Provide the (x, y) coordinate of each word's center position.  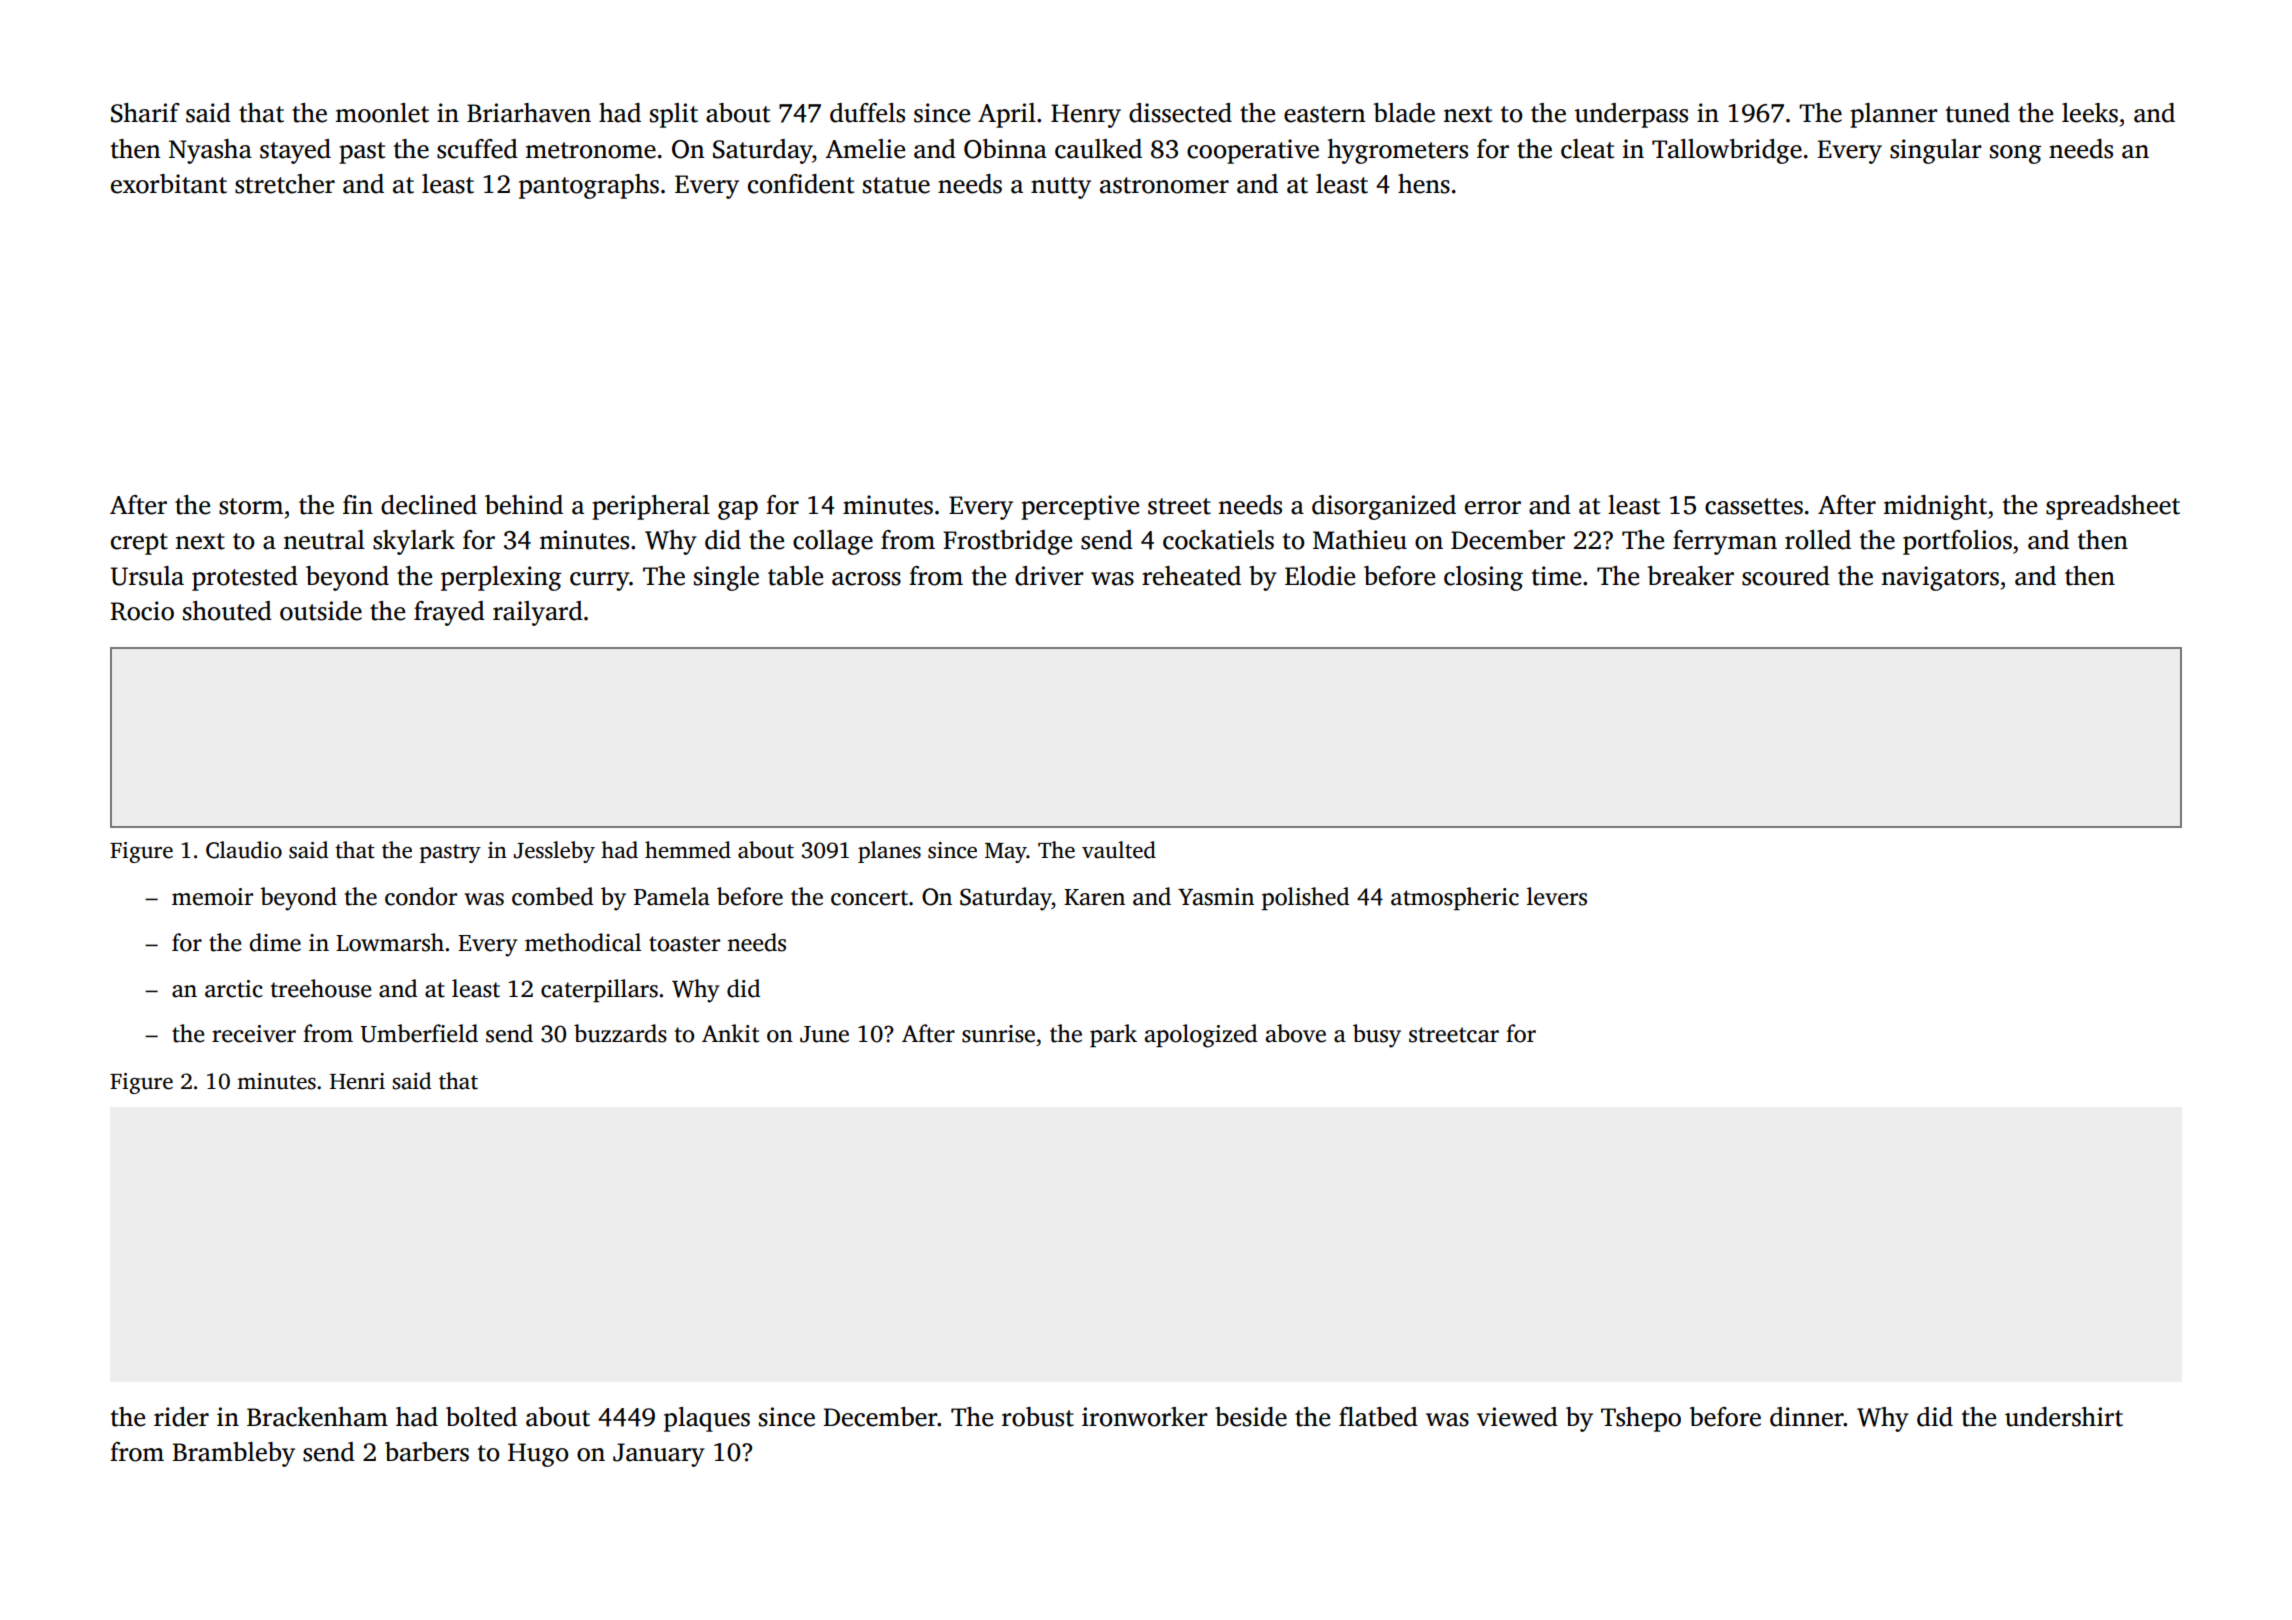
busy (1377, 1036)
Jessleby (554, 852)
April (1007, 115)
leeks (2090, 113)
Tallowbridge (1727, 151)
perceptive (1080, 507)
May (1006, 853)
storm (251, 506)
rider (181, 1417)
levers (1557, 896)
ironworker (1145, 1417)
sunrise (998, 1034)
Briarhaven (529, 113)
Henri (357, 1081)
